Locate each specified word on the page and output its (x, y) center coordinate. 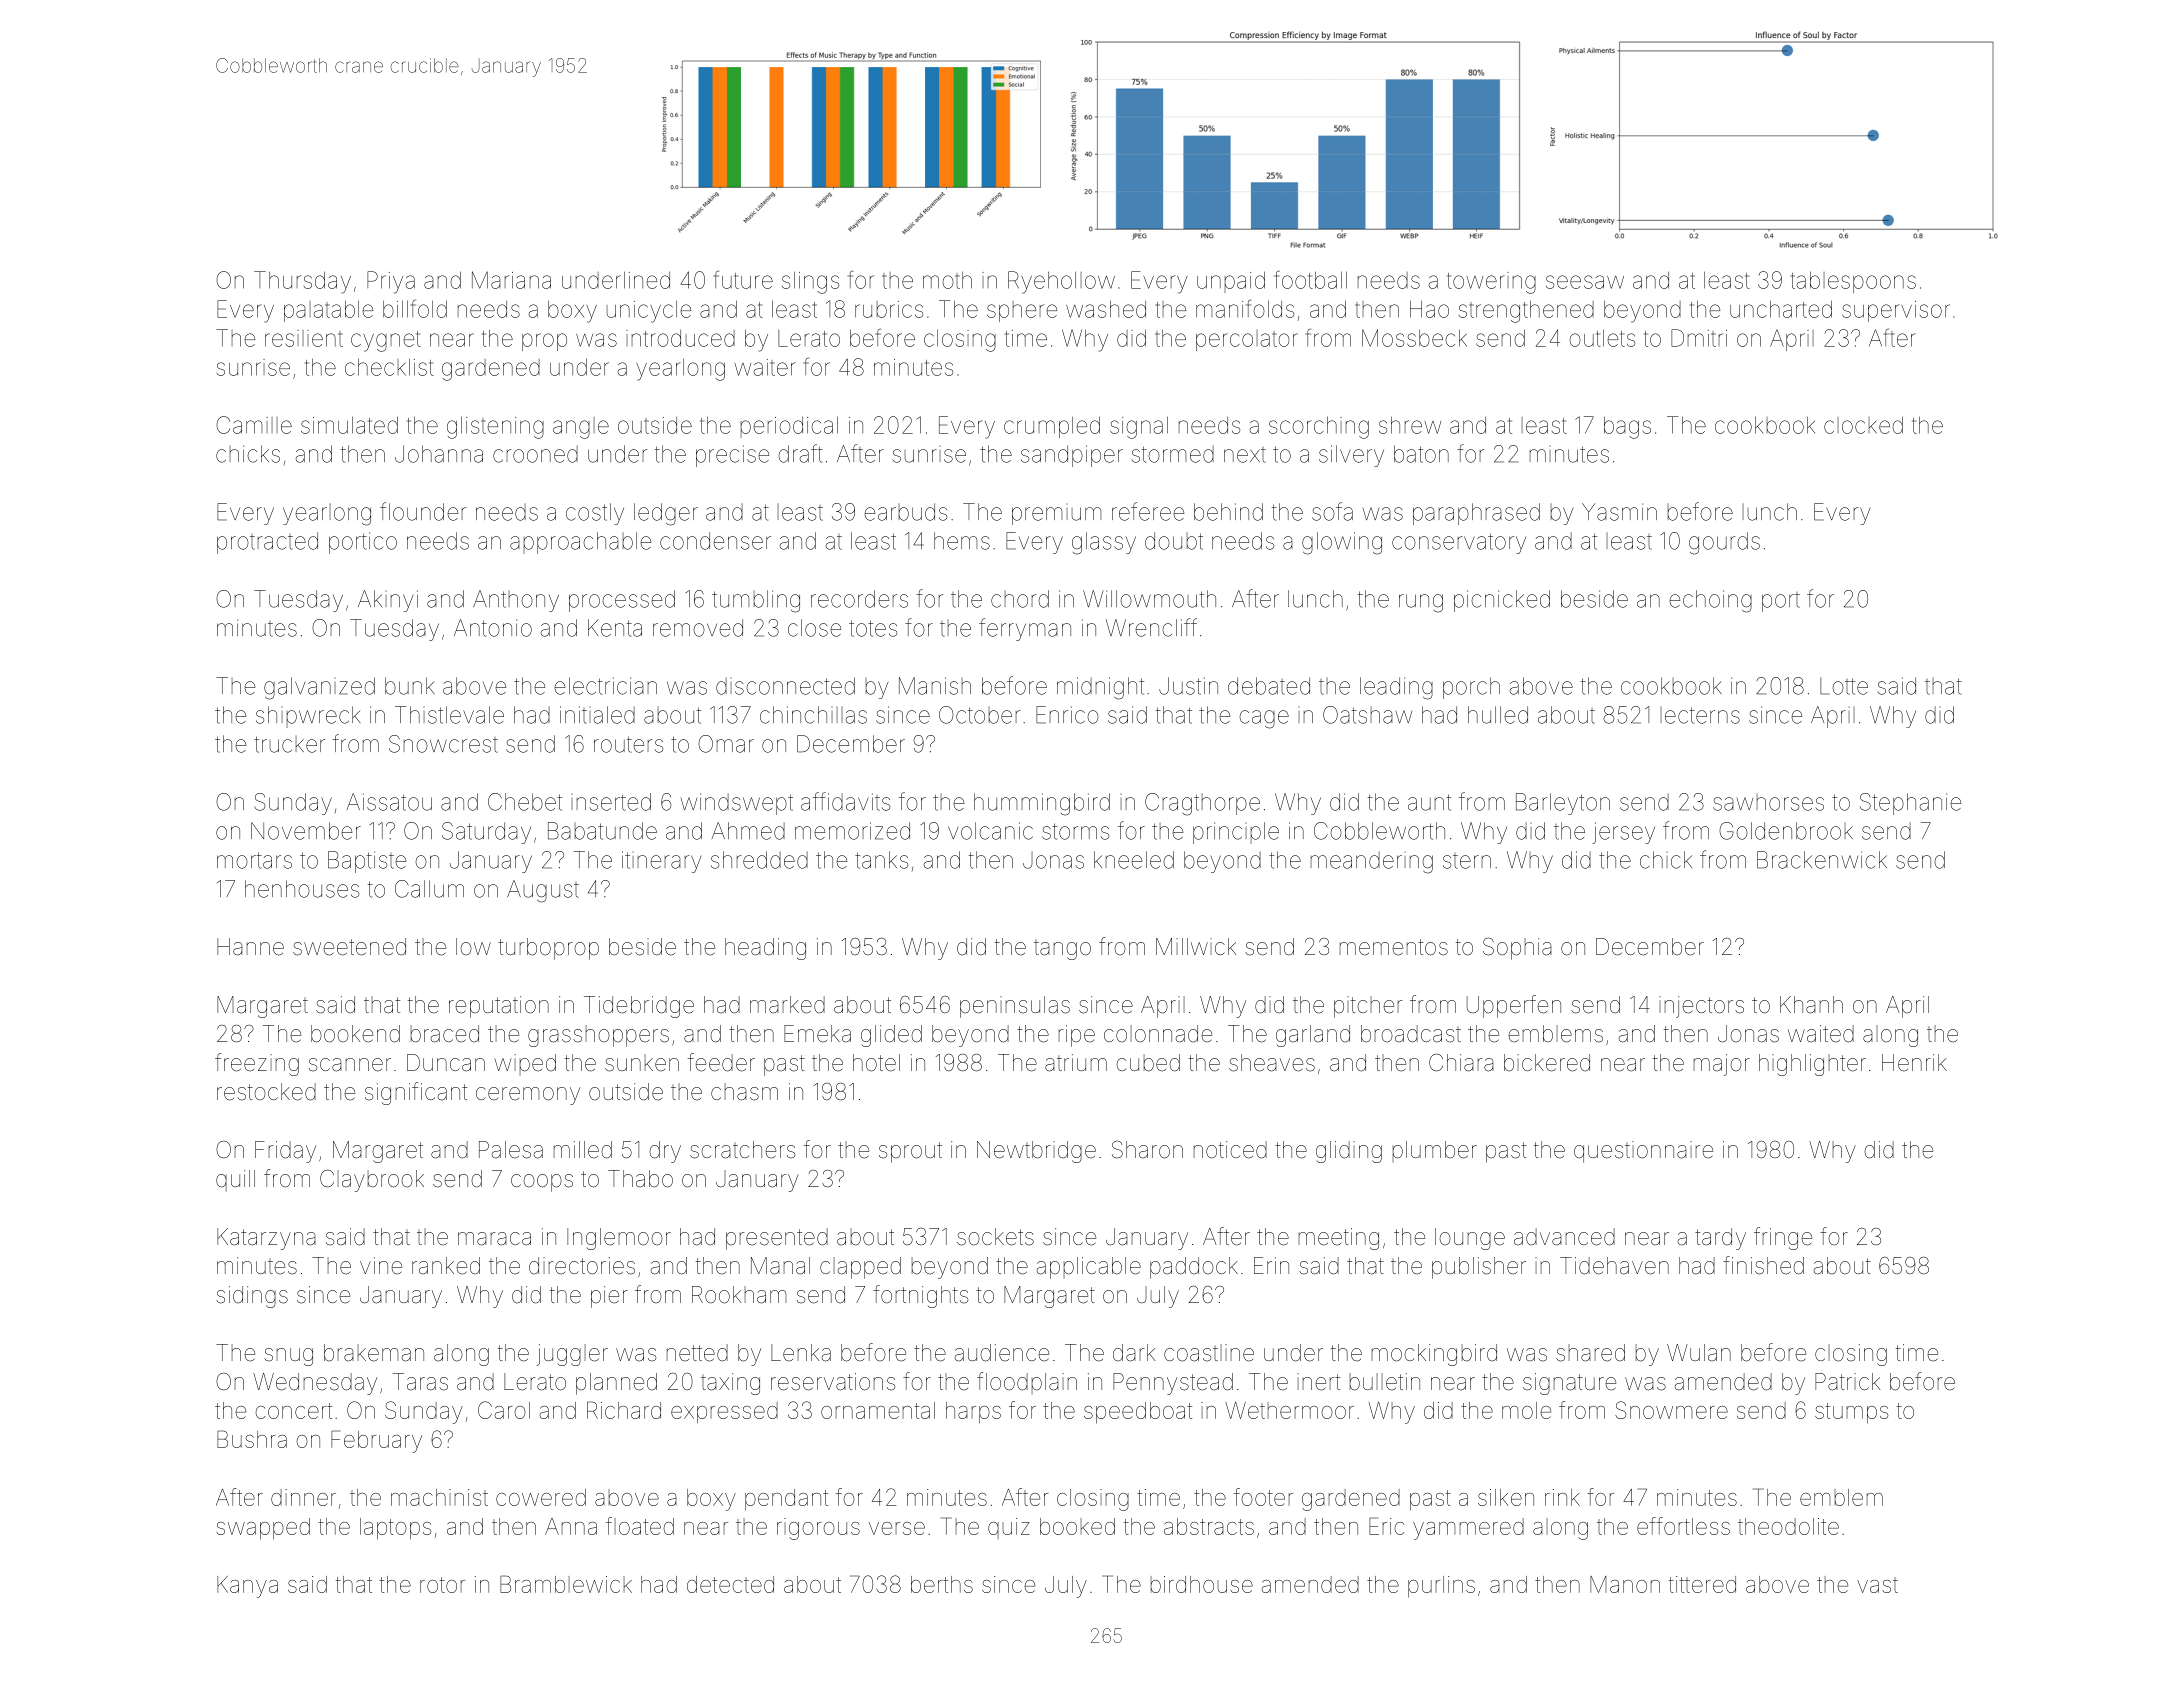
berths (942, 1584)
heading (765, 949)
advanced (1564, 1237)
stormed (1172, 454)
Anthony (516, 601)
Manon (1625, 1584)
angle (581, 428)
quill (235, 1181)
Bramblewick (566, 1584)
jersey (1623, 833)
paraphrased (1476, 514)
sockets (995, 1237)
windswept (737, 804)
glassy (1104, 543)
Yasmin (1619, 512)
